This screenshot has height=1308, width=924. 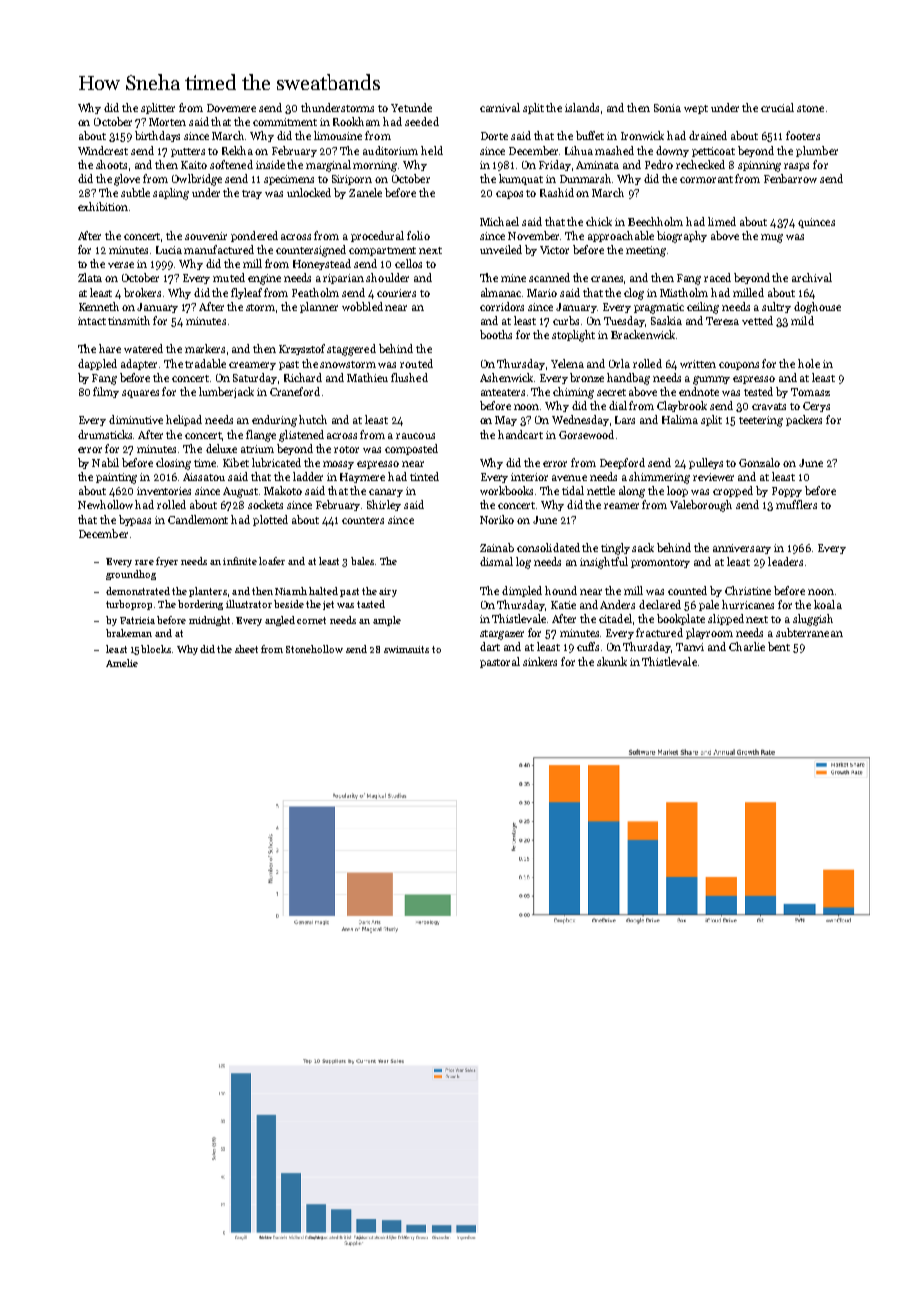 I want to click on Haymere, so click(x=362, y=478).
